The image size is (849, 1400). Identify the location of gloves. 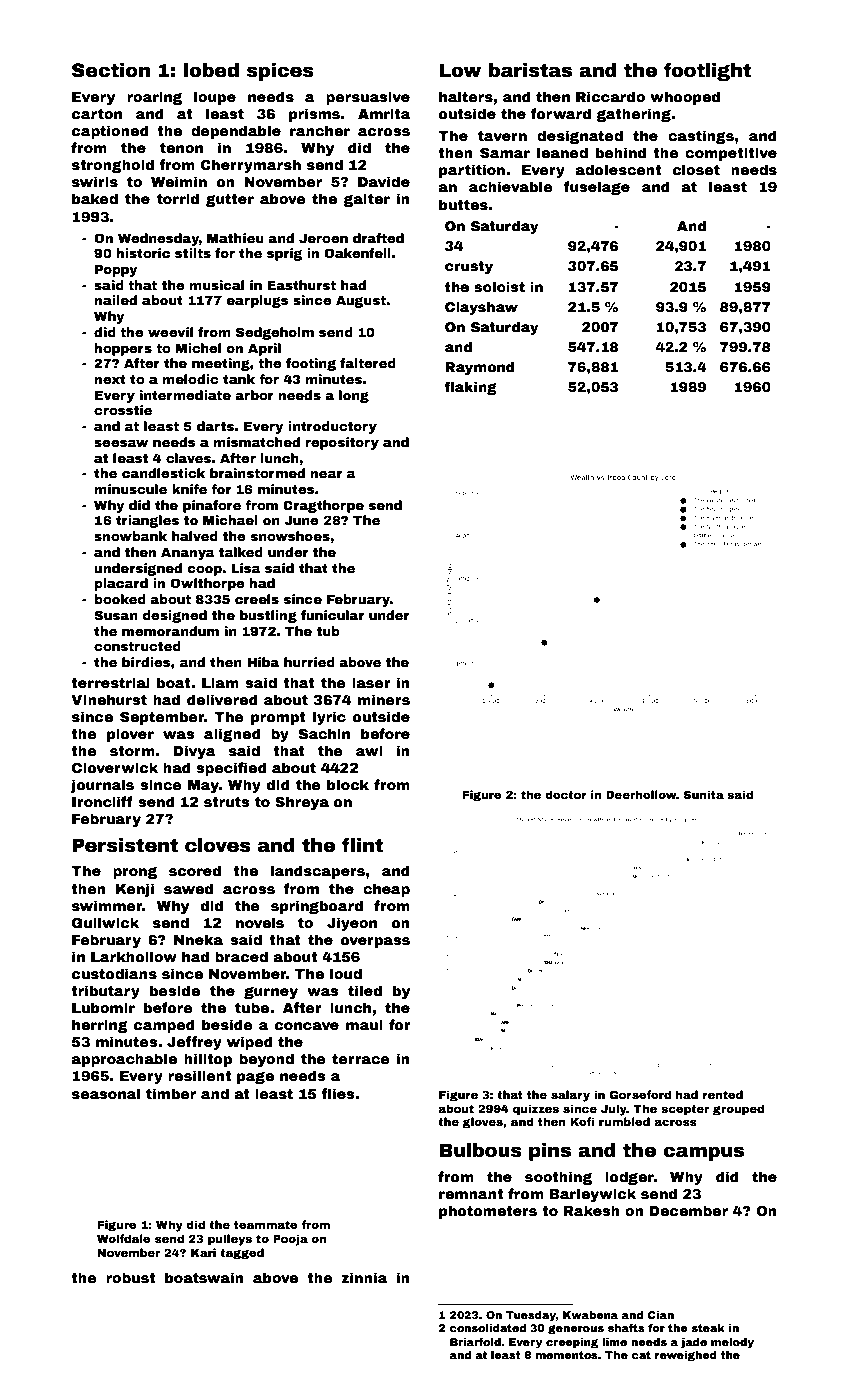
(483, 1123).
